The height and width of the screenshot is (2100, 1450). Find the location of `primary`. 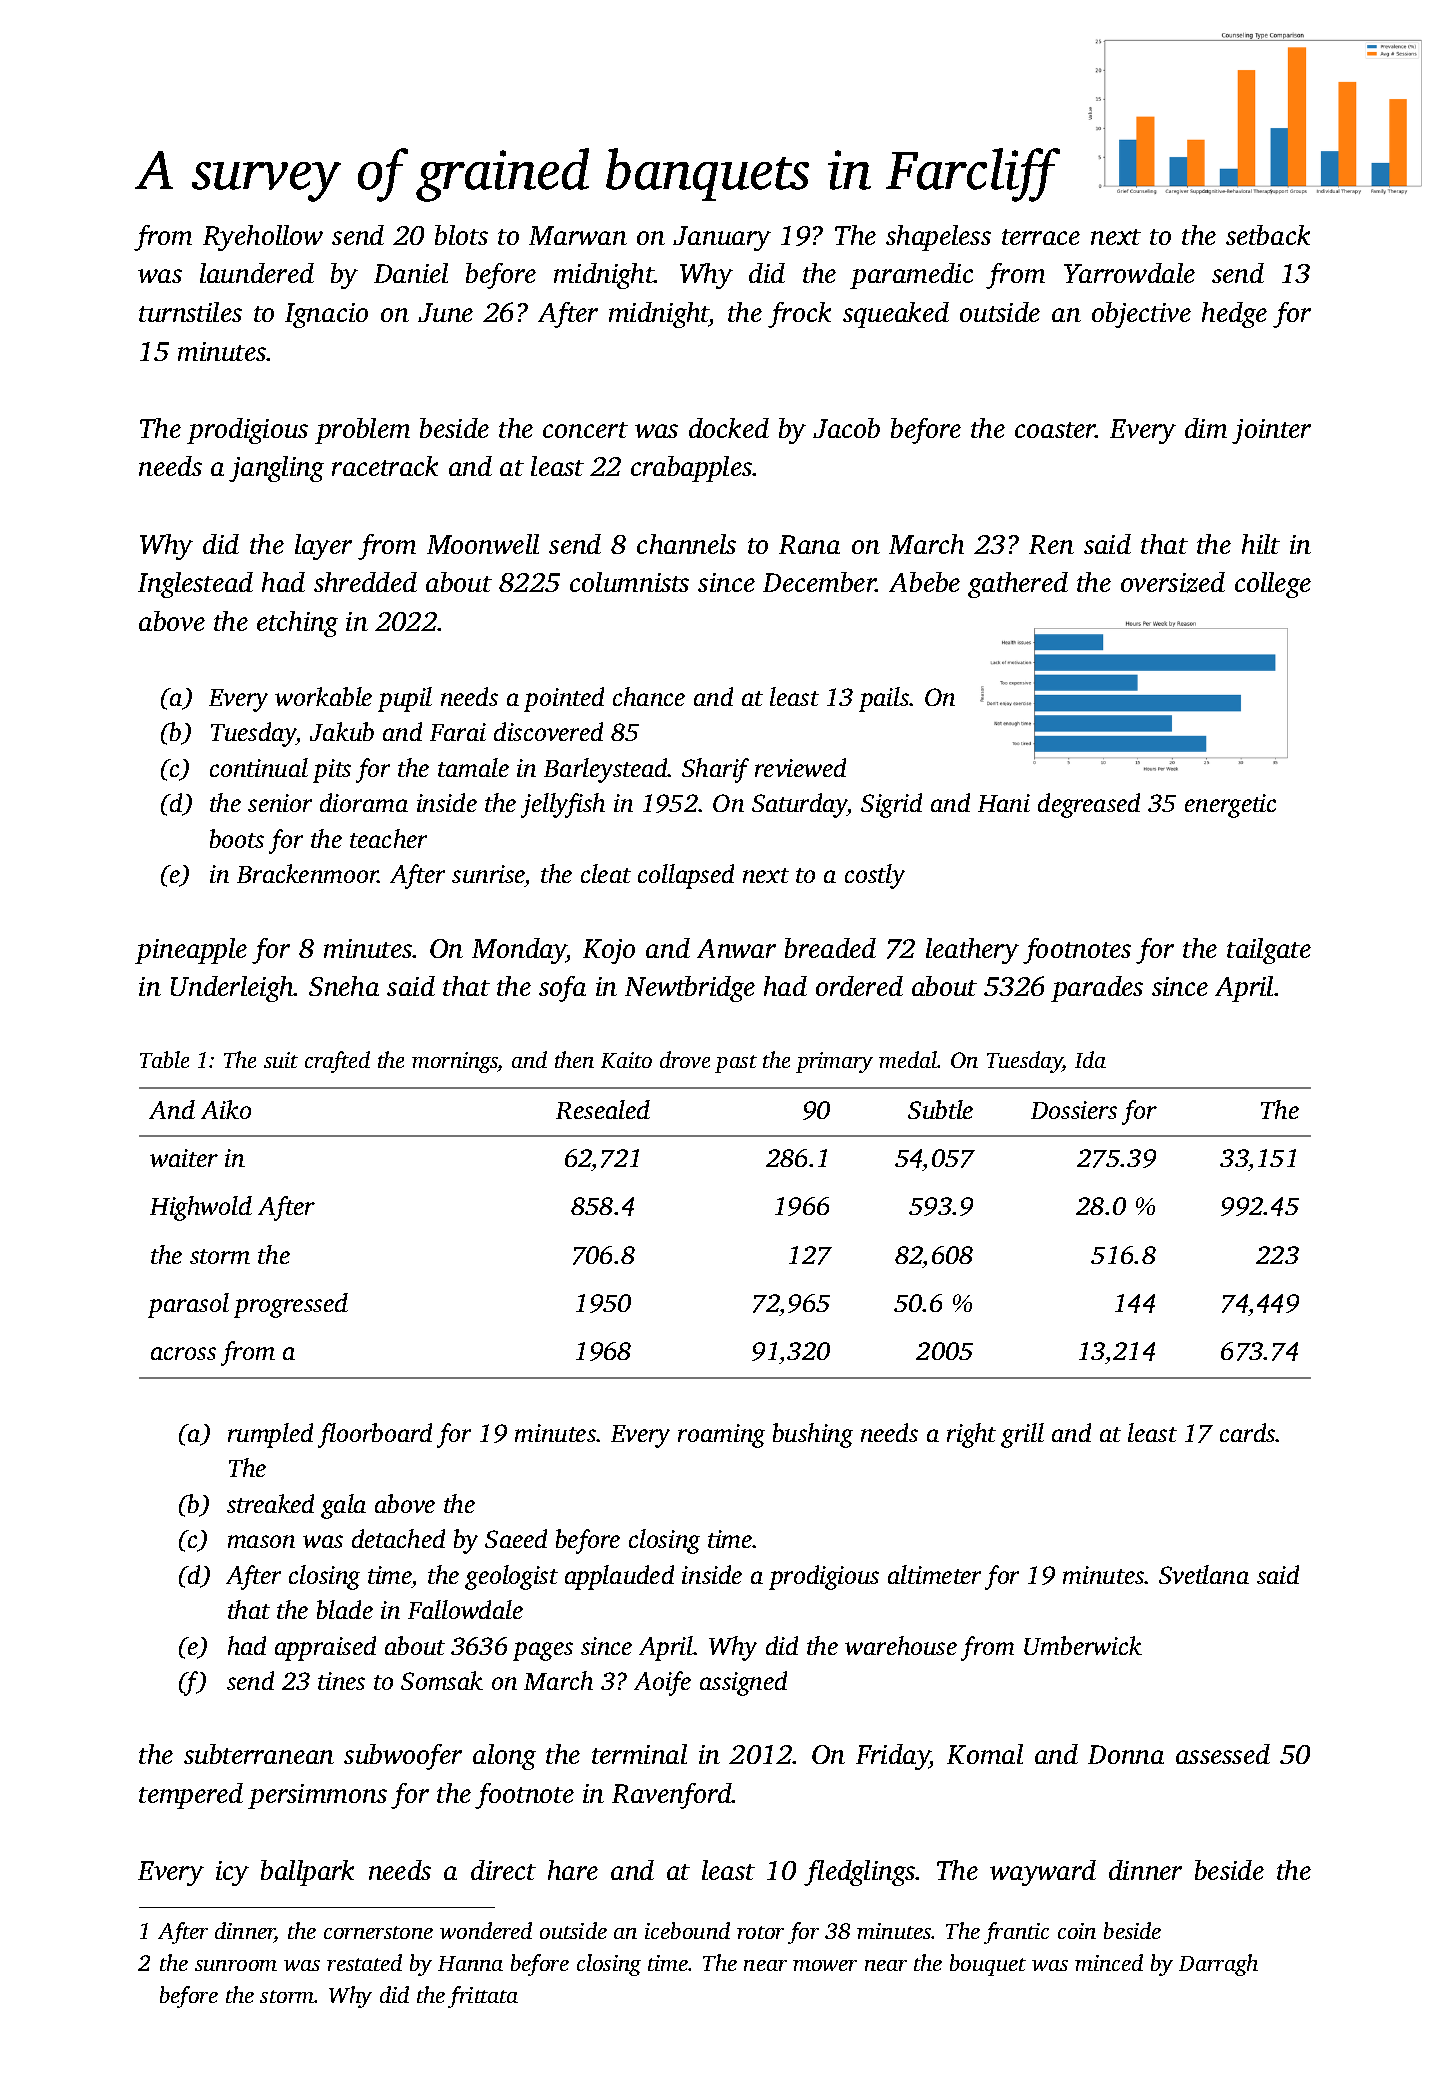

primary is located at coordinates (834, 1062).
